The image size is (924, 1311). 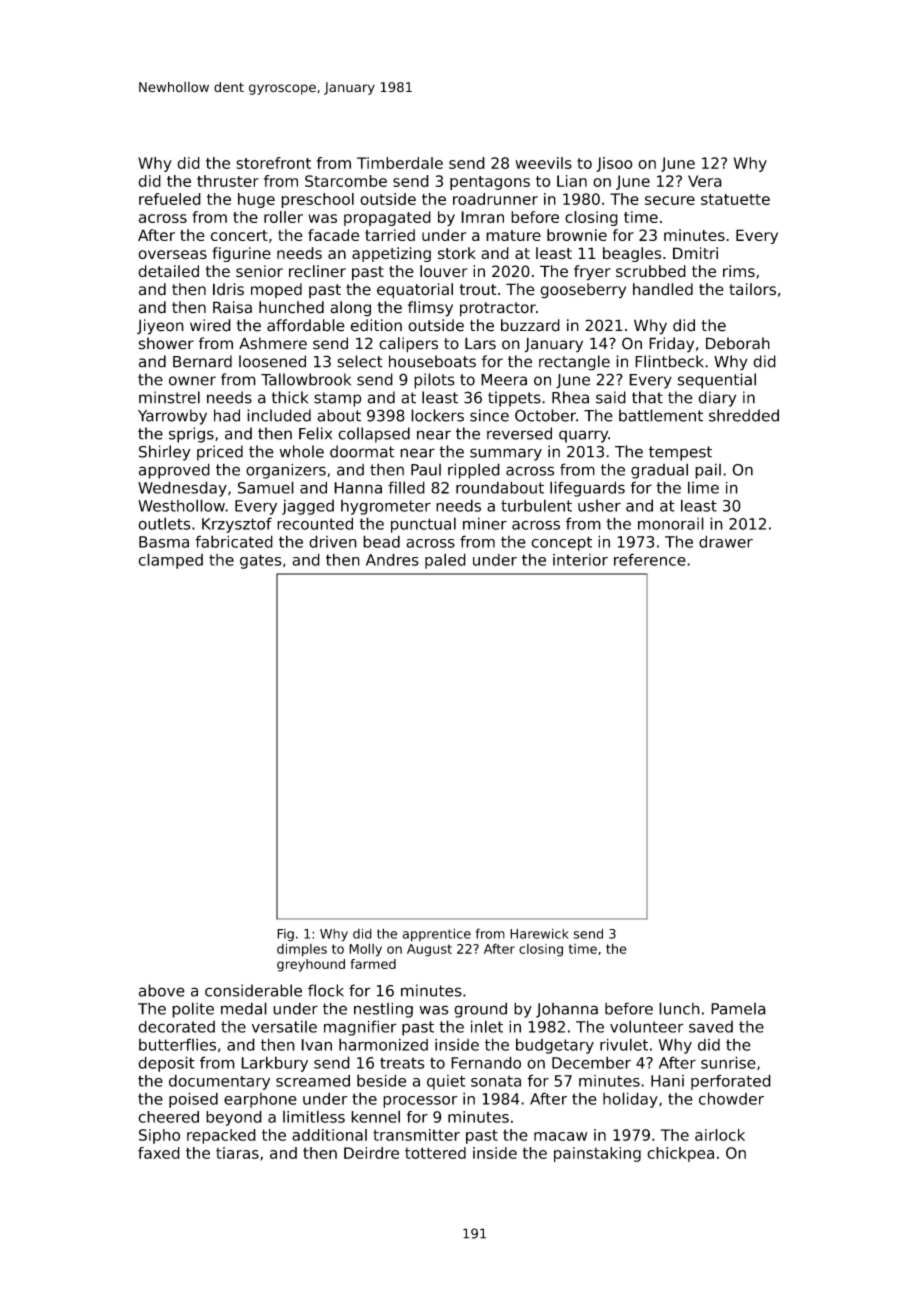 I want to click on Vera, so click(x=705, y=181).
